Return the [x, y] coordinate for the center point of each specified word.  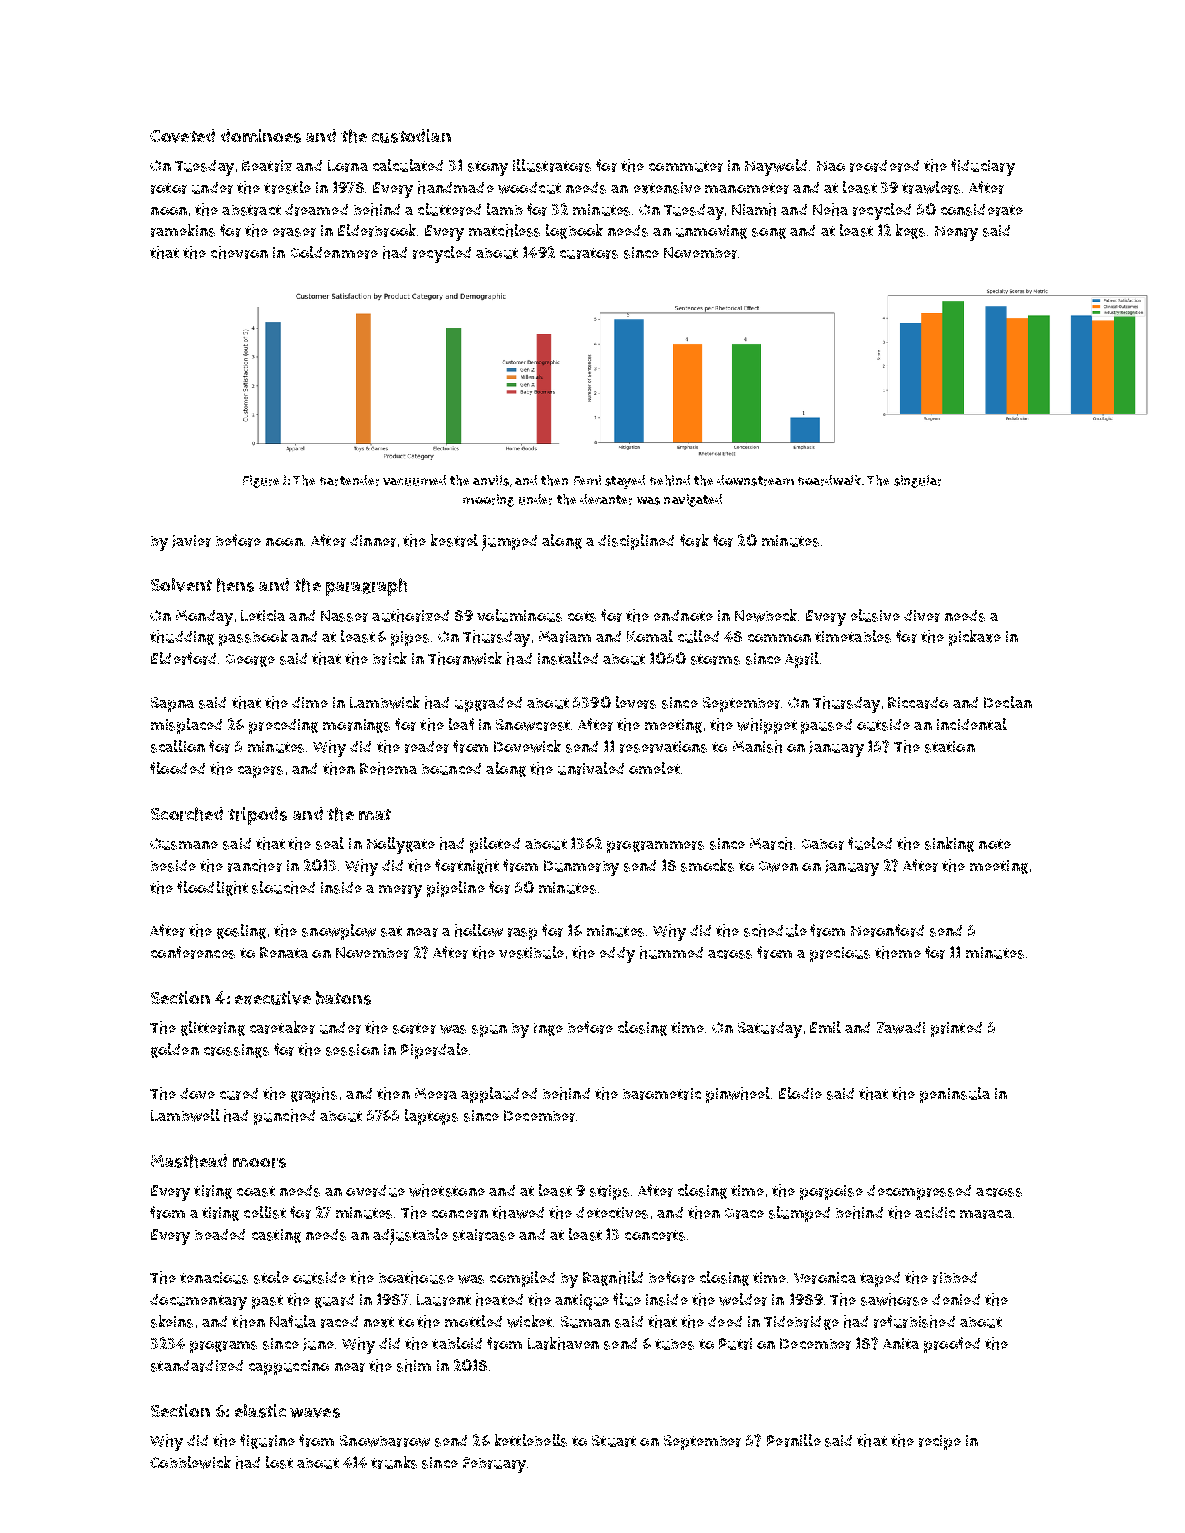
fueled [870, 843]
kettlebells [531, 1440]
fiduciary [983, 167]
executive [273, 998]
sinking [949, 844]
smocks [707, 865]
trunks [394, 1462]
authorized [410, 615]
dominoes [261, 136]
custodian [411, 136]
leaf [461, 724]
